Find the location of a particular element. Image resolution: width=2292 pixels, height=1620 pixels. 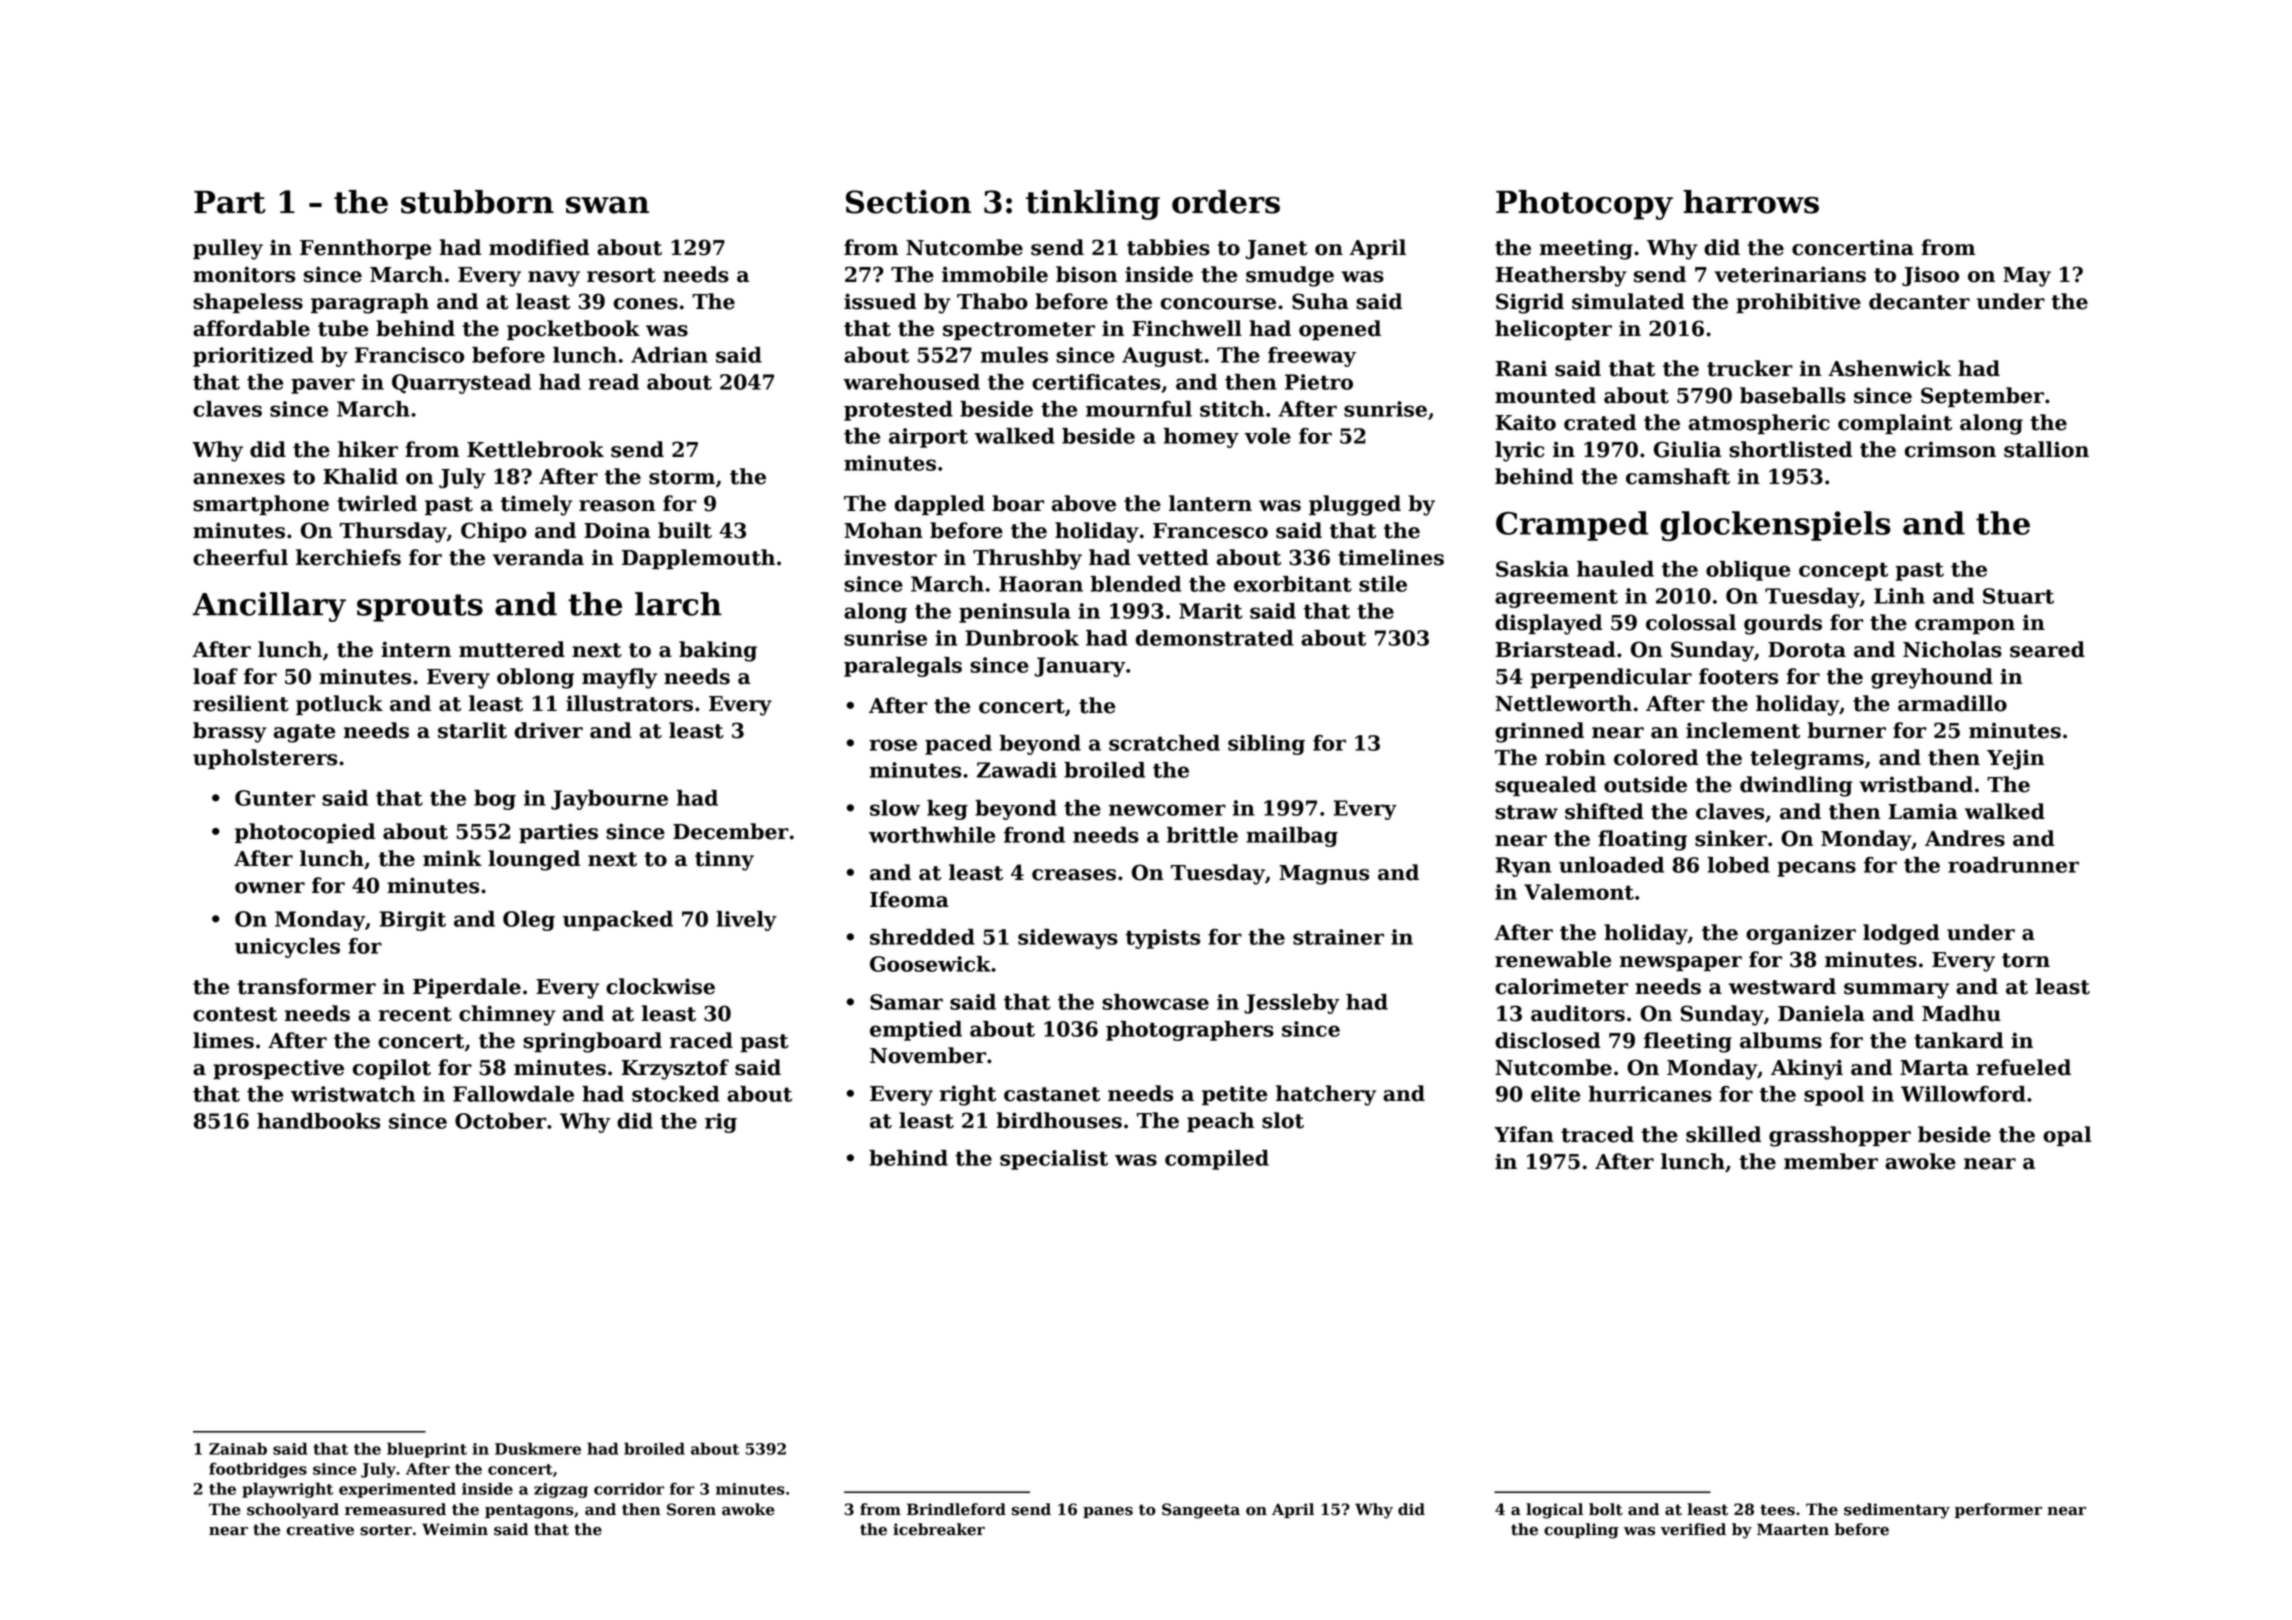

panes is located at coordinates (1108, 1512).
